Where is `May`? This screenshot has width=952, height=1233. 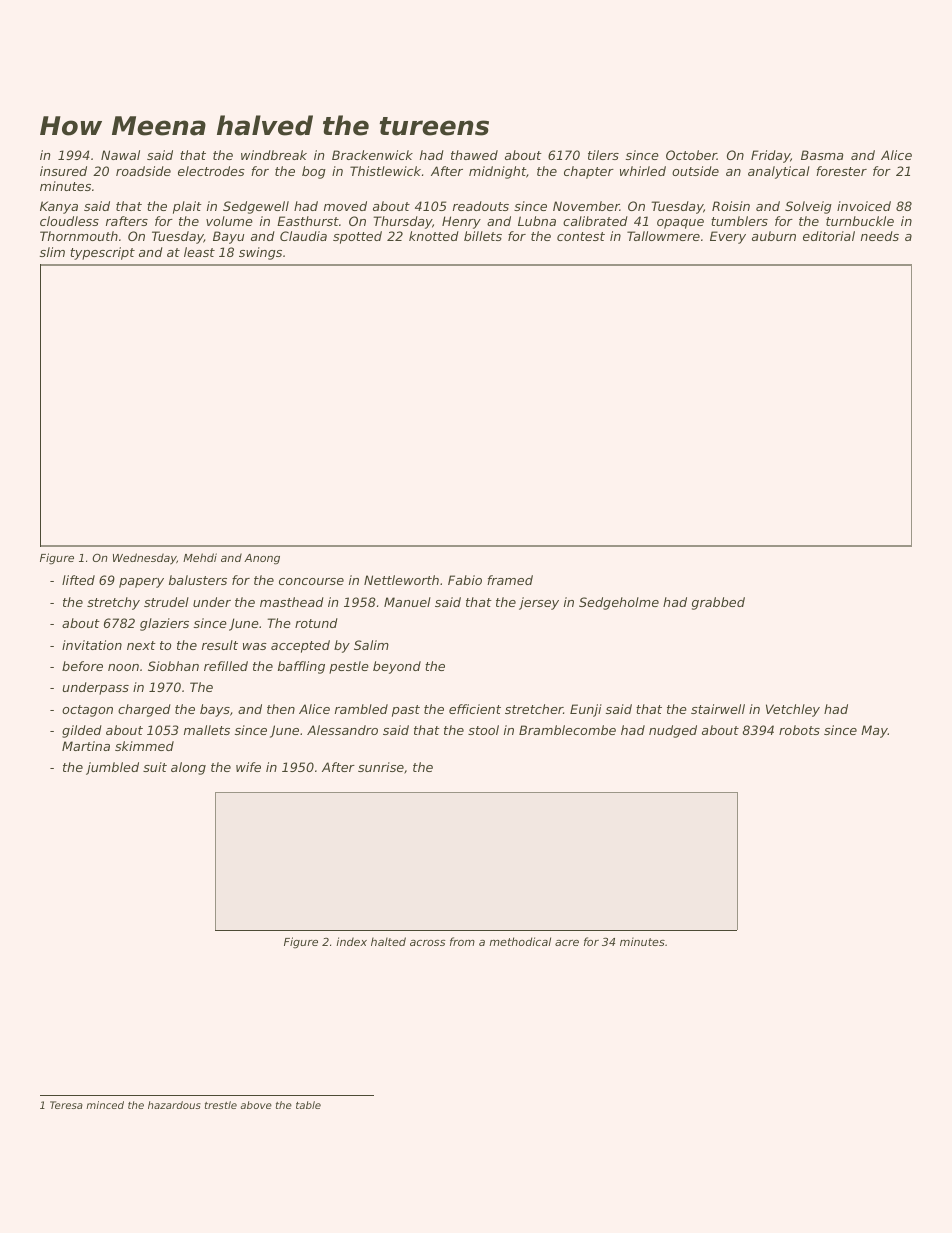 May is located at coordinates (874, 731).
